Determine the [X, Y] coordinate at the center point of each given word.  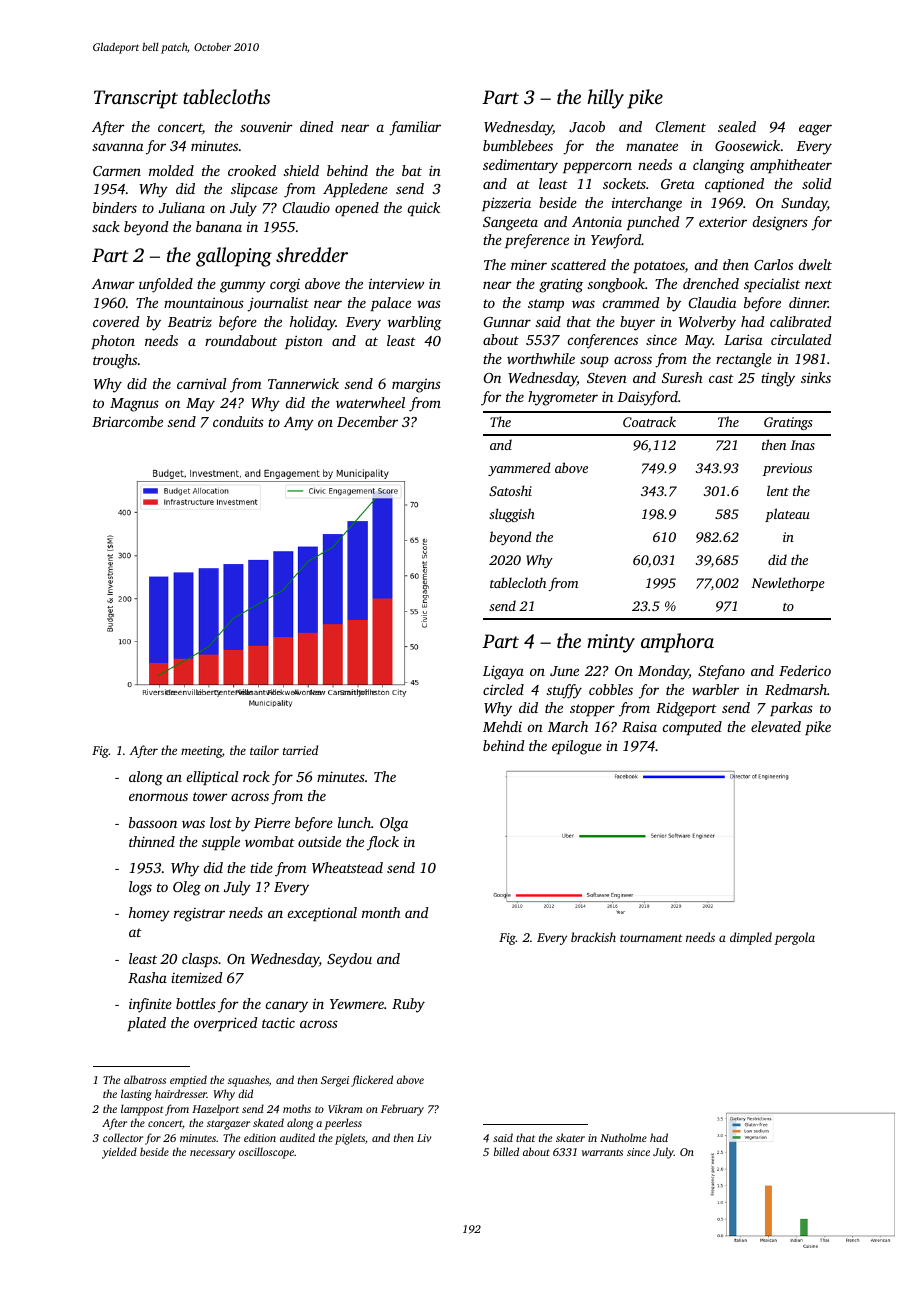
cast [721, 378]
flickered [372, 1081]
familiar [415, 128]
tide [261, 867]
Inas [802, 445]
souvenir [266, 127]
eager [815, 130]
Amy [299, 424]
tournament [651, 938]
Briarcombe [127, 421]
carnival [201, 383]
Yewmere [357, 1004]
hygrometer [563, 398]
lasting [136, 1095]
